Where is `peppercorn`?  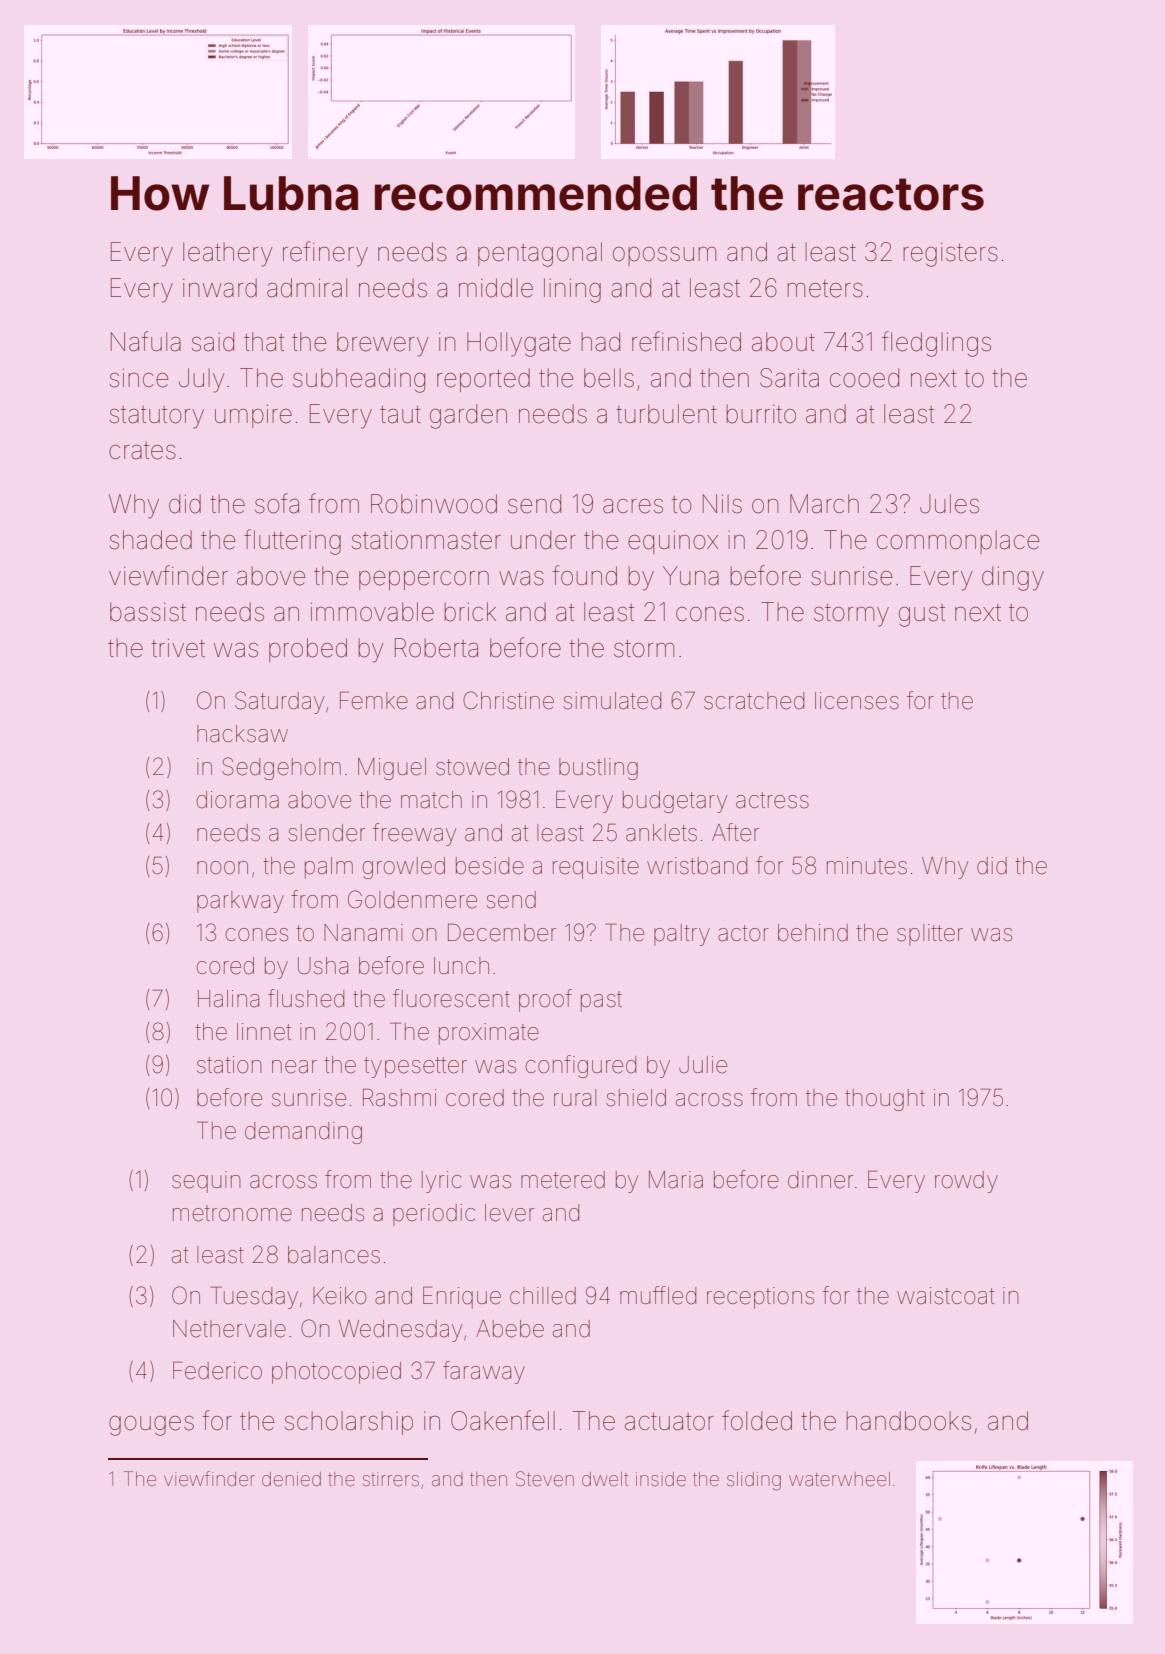 peppercorn is located at coordinates (424, 580).
